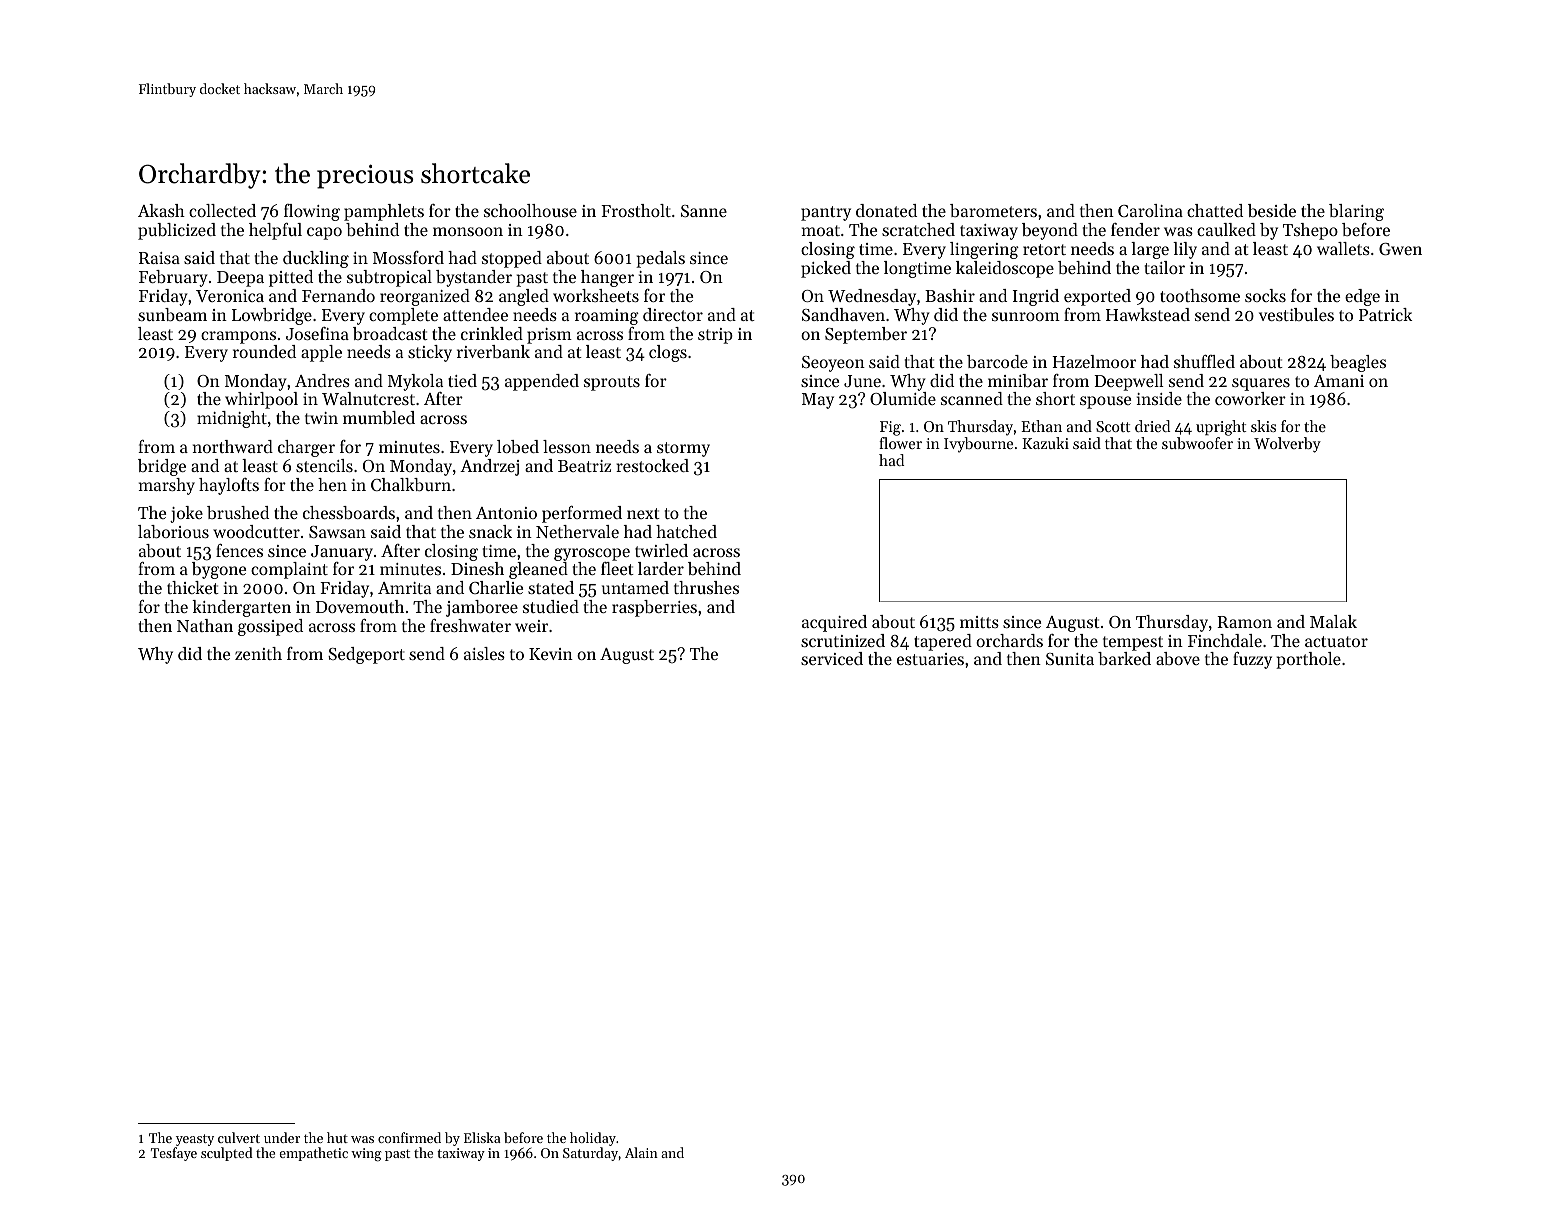 The image size is (1563, 1208). Describe the element at coordinates (1356, 212) in the image. I see `blaring` at that location.
